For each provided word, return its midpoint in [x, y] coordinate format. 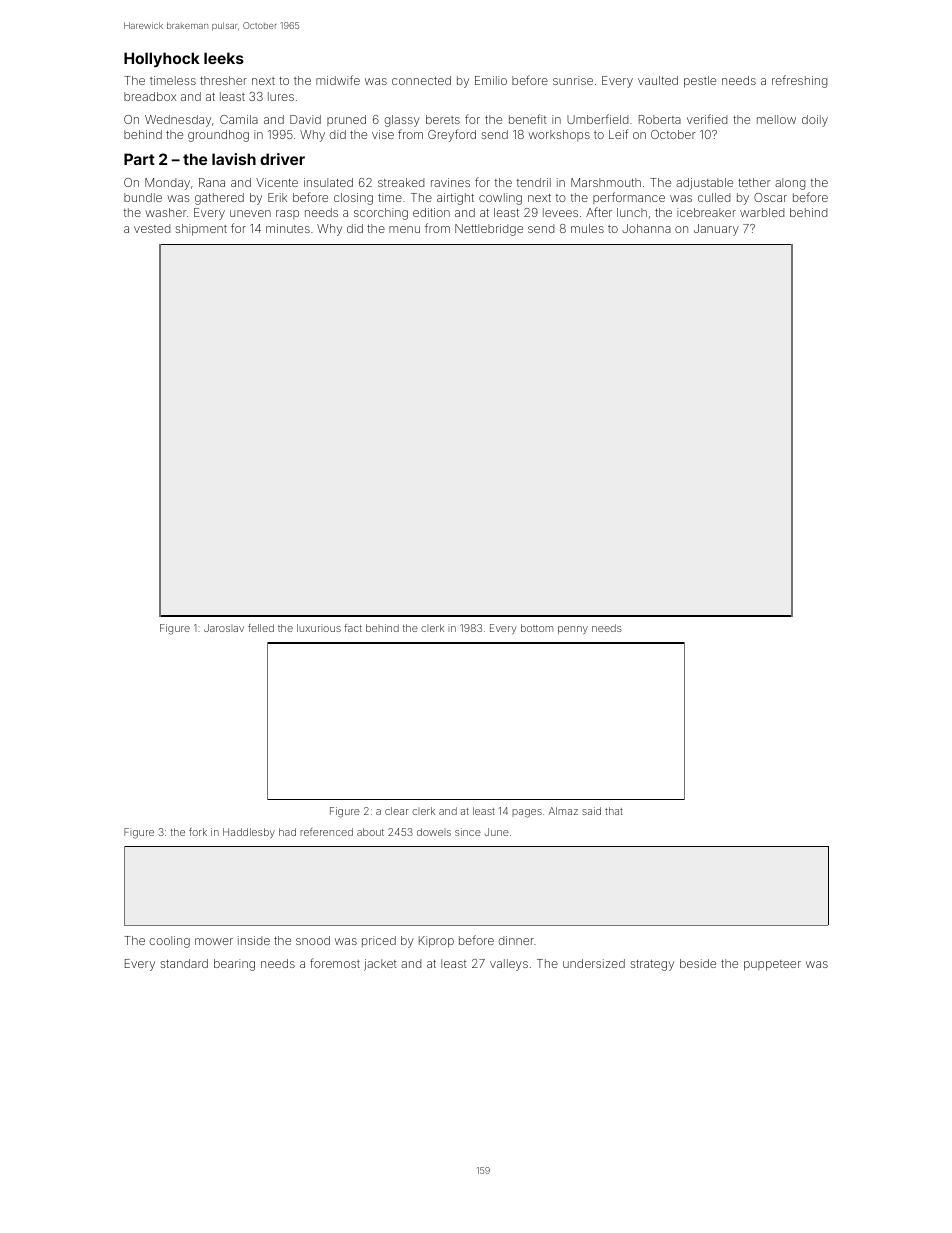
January [716, 230]
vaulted [658, 80]
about [370, 832]
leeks [224, 58]
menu [404, 229]
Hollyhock [162, 59]
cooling [169, 942]
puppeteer [772, 965]
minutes [288, 228]
